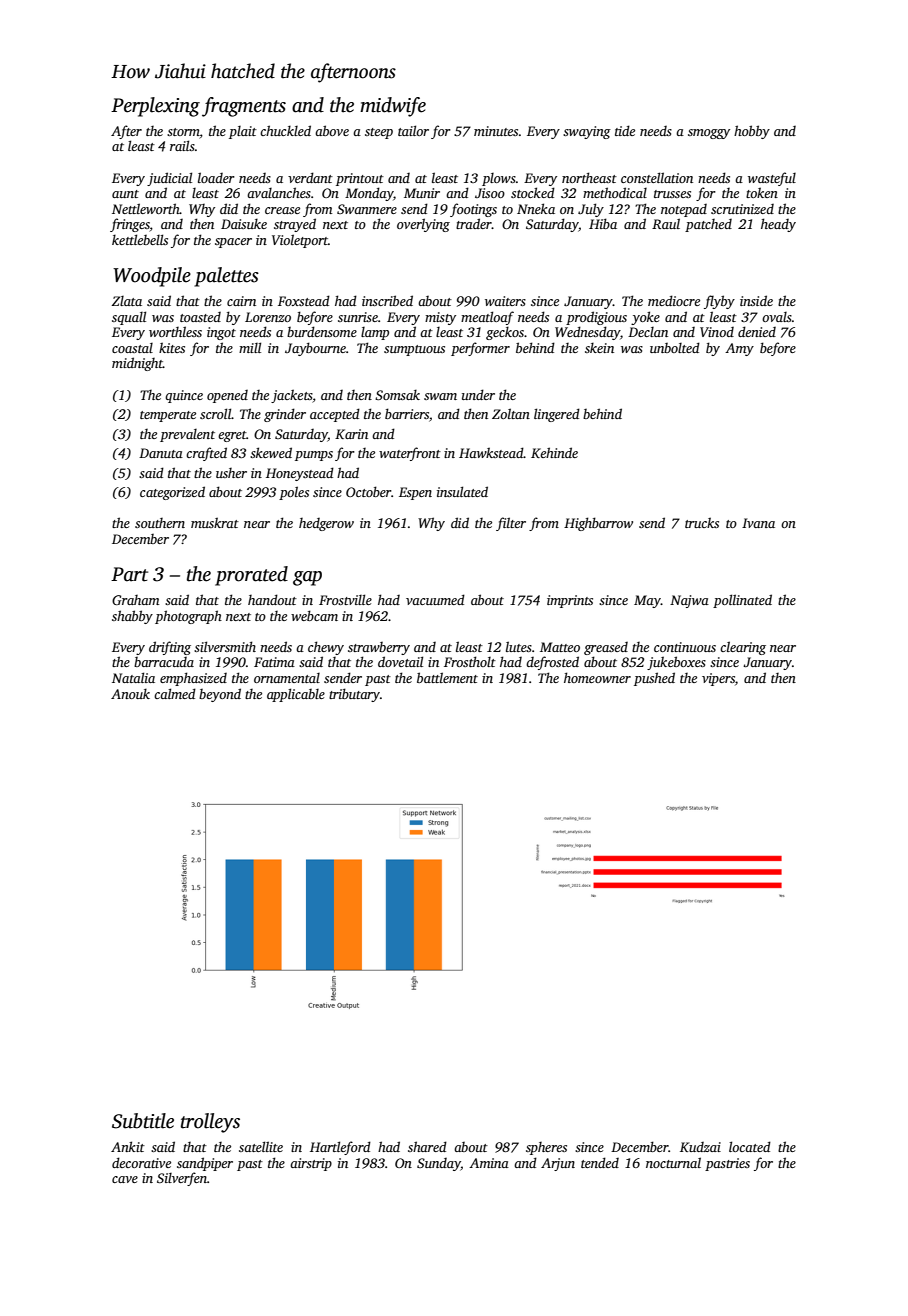  What do you see at coordinates (447, 677) in the screenshot?
I see `battlement` at bounding box center [447, 677].
